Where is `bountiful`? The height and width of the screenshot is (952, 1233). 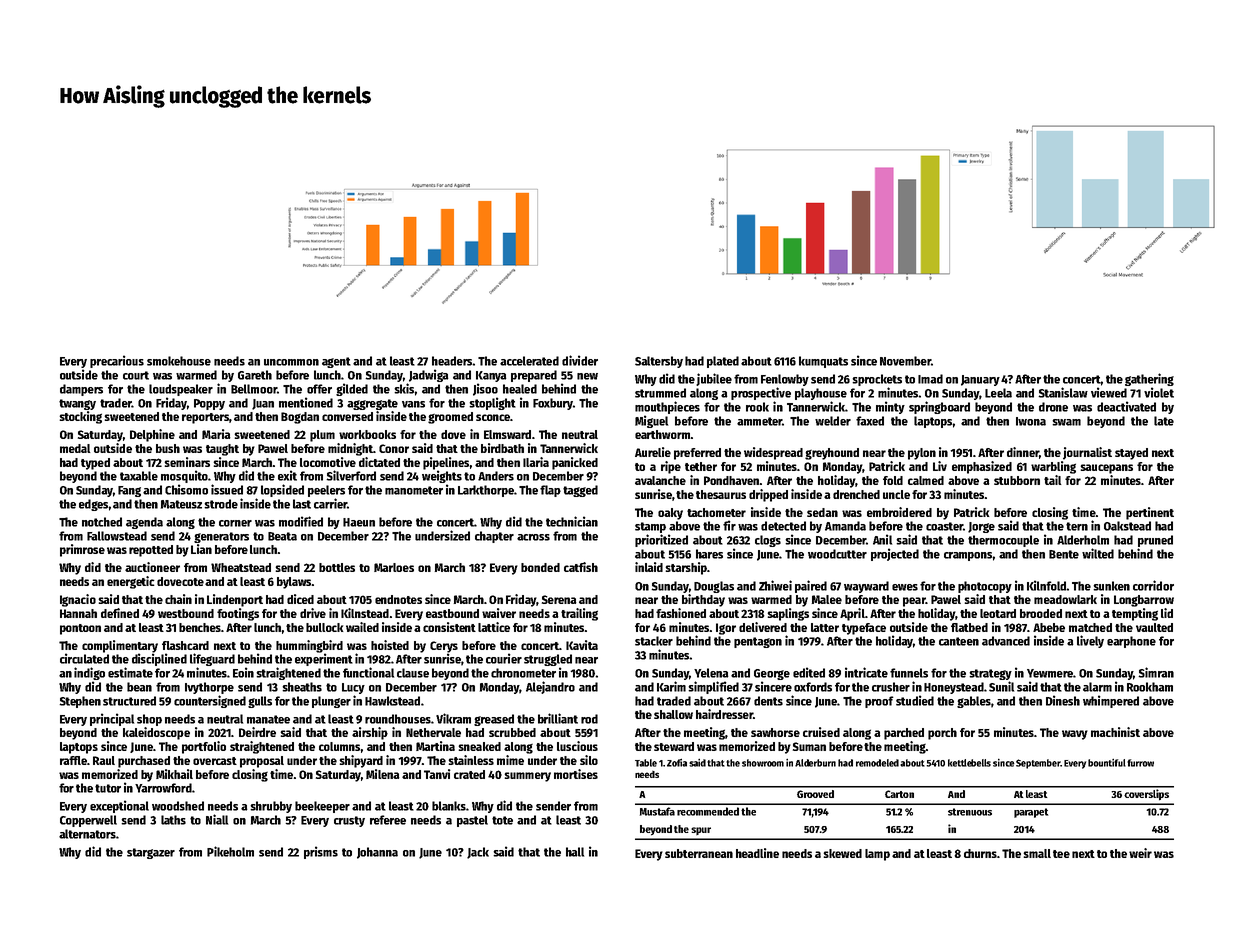
bountiful is located at coordinates (1107, 763).
